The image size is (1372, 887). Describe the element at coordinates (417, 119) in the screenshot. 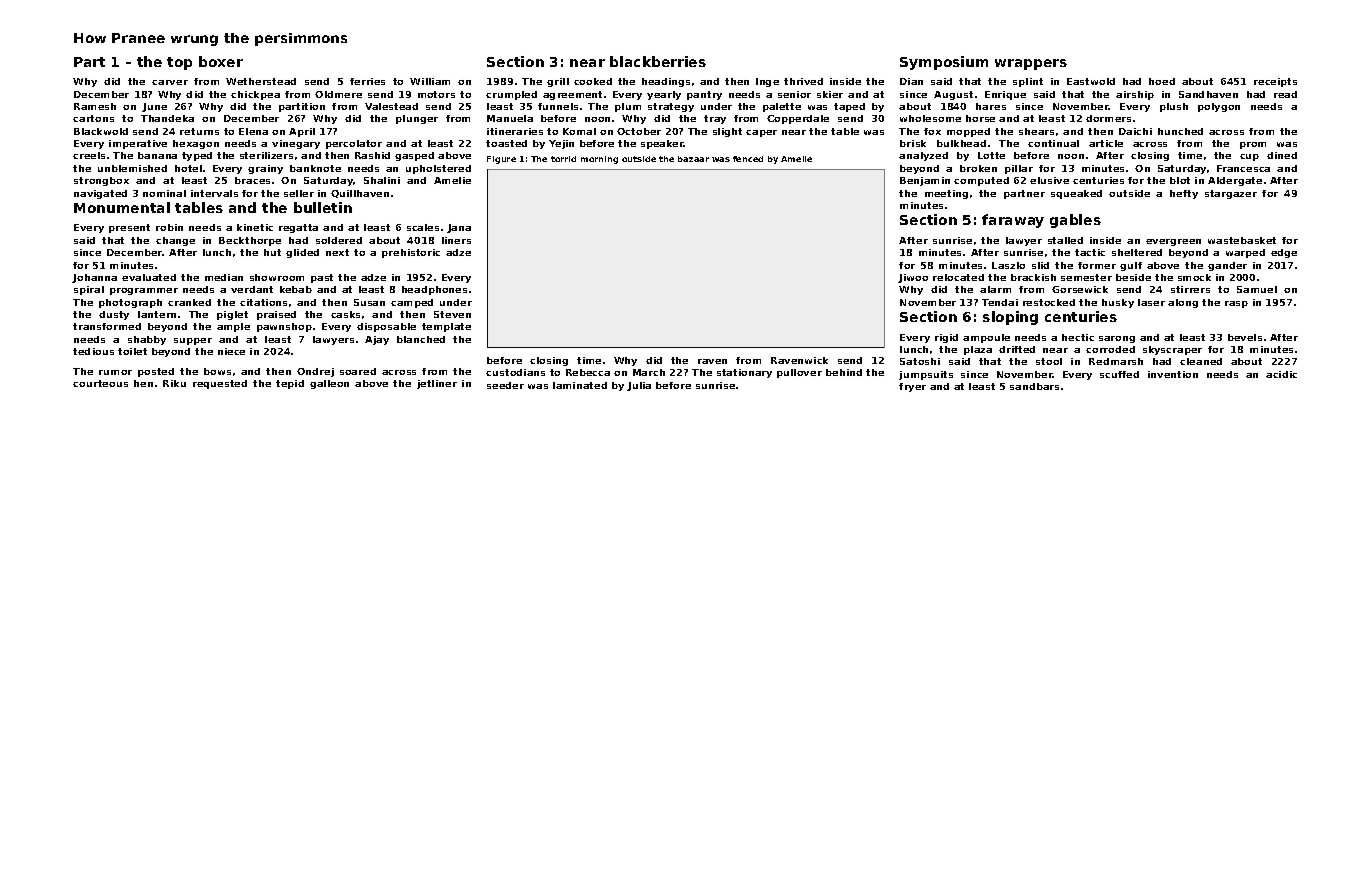

I see `plunger` at that location.
